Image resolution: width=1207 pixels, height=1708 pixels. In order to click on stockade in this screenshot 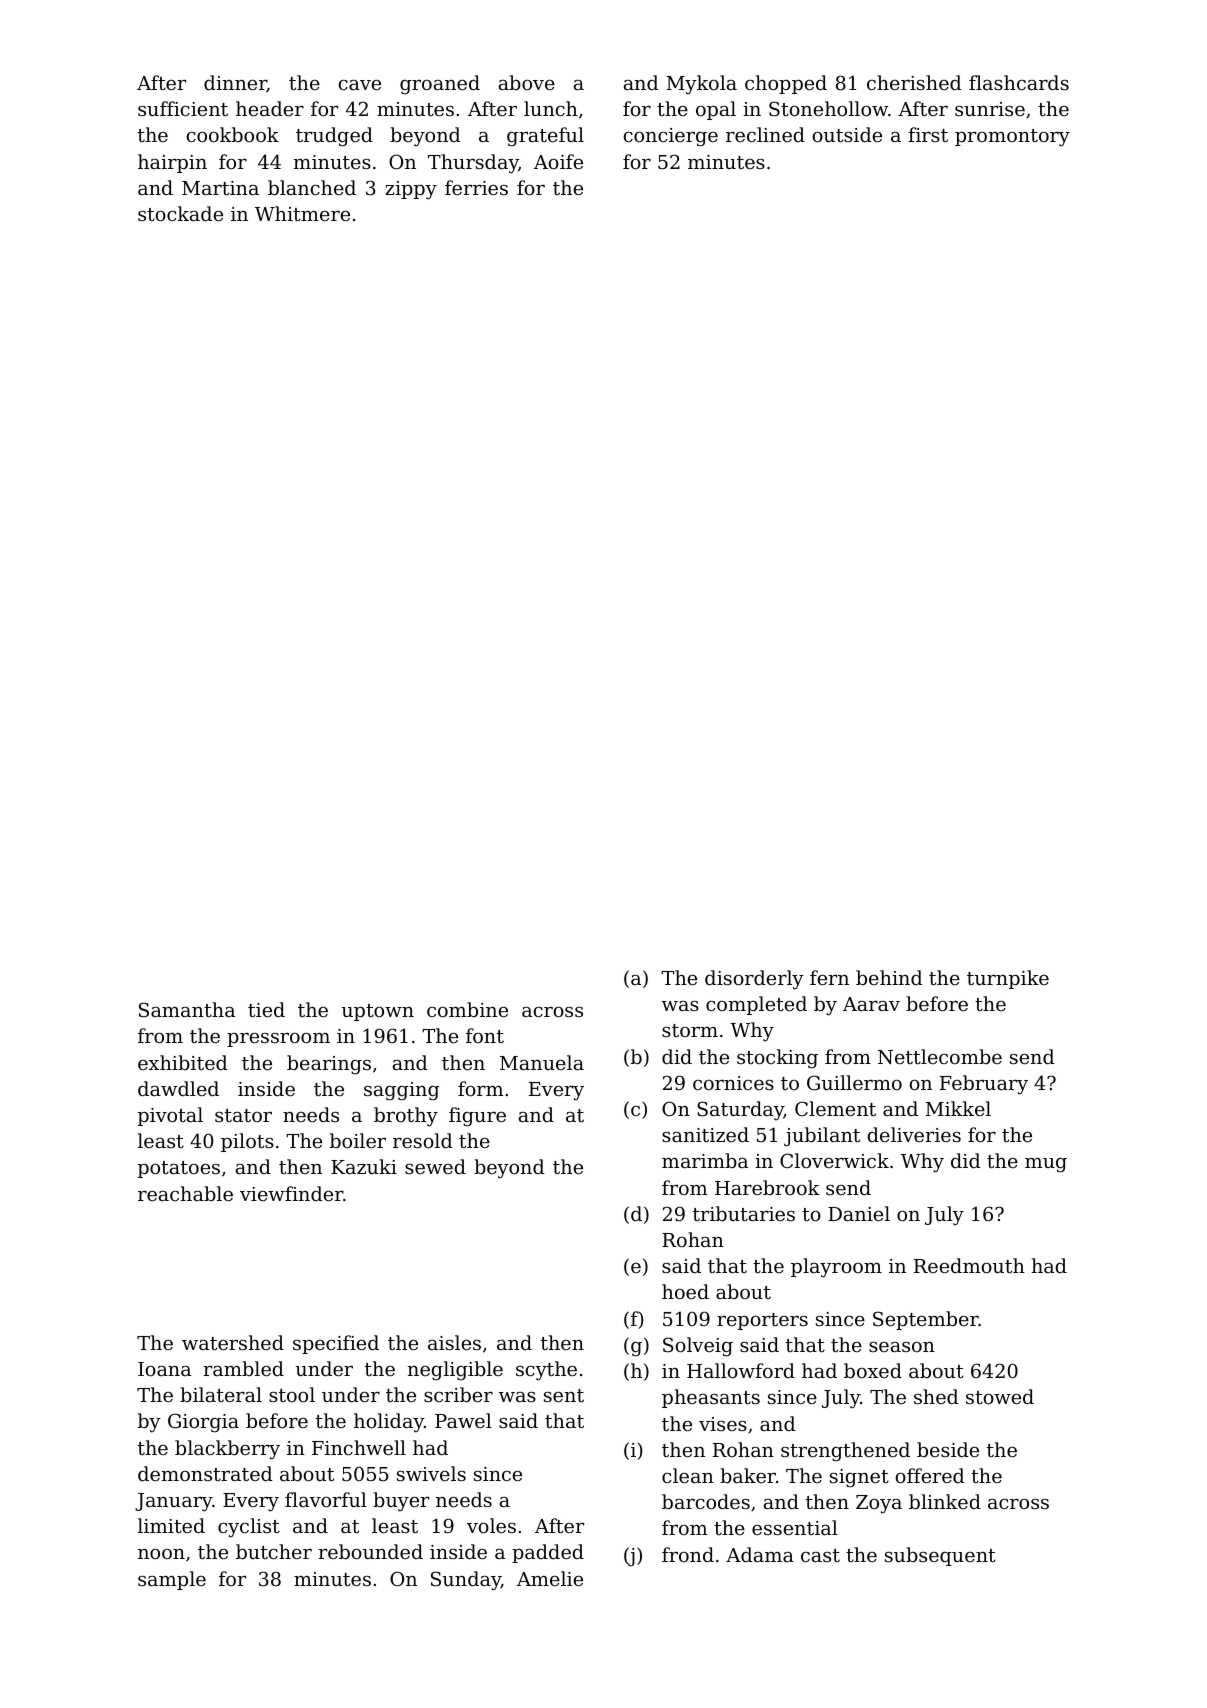, I will do `click(180, 213)`.
